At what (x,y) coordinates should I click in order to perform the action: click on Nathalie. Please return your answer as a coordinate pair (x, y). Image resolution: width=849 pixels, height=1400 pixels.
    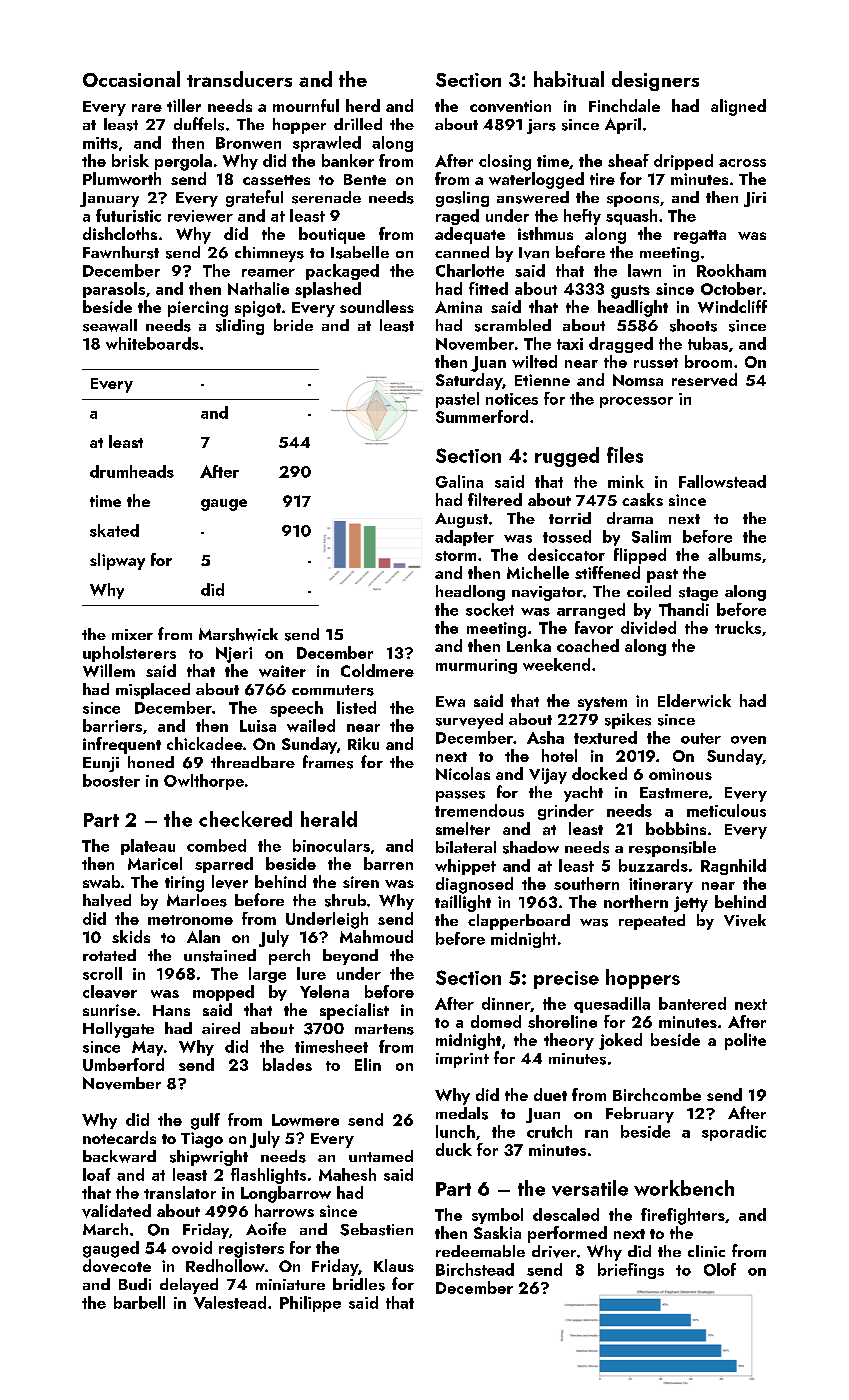
    Looking at the image, I should click on (258, 288).
